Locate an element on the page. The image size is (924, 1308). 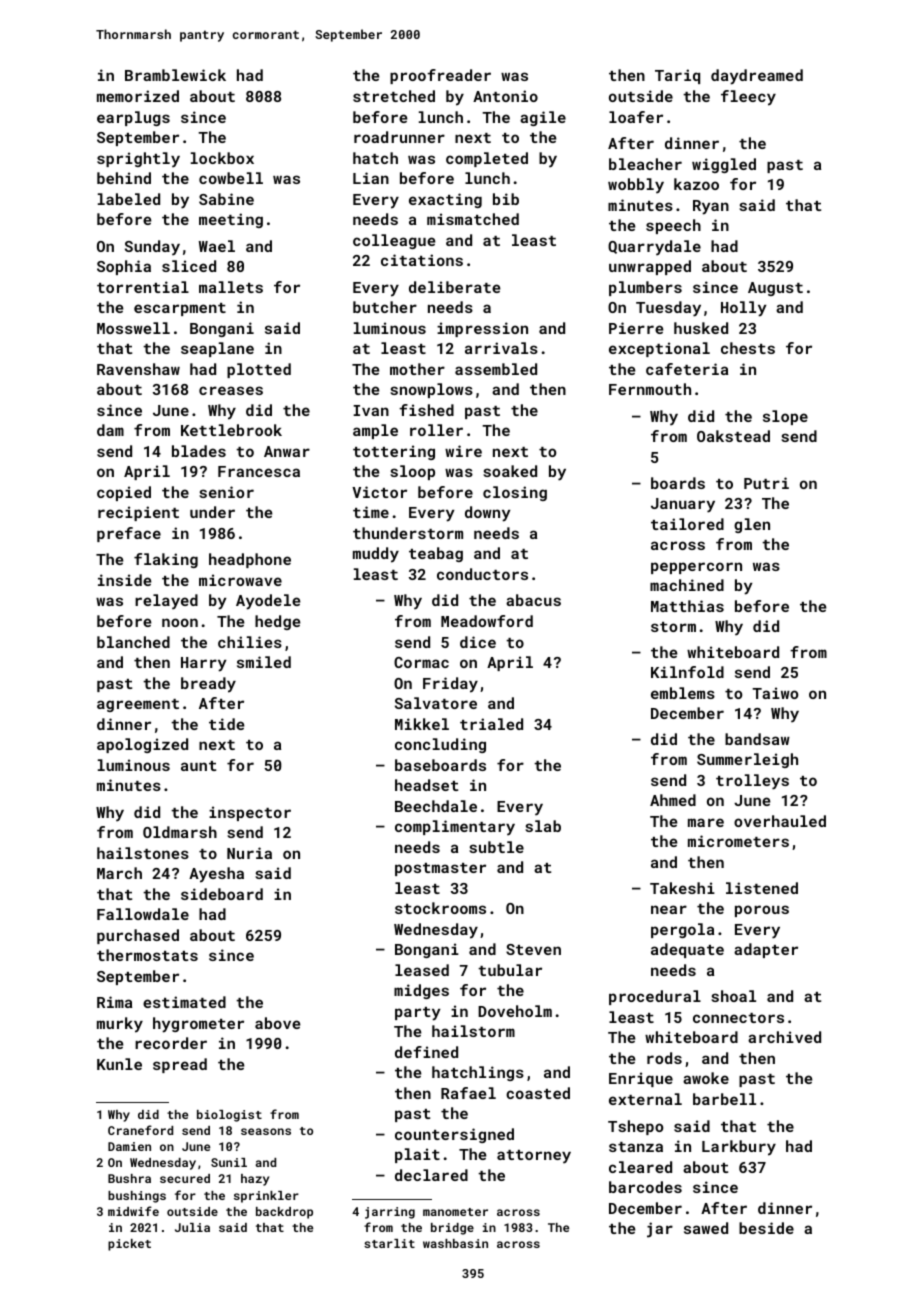
sawed is located at coordinates (706, 1228).
